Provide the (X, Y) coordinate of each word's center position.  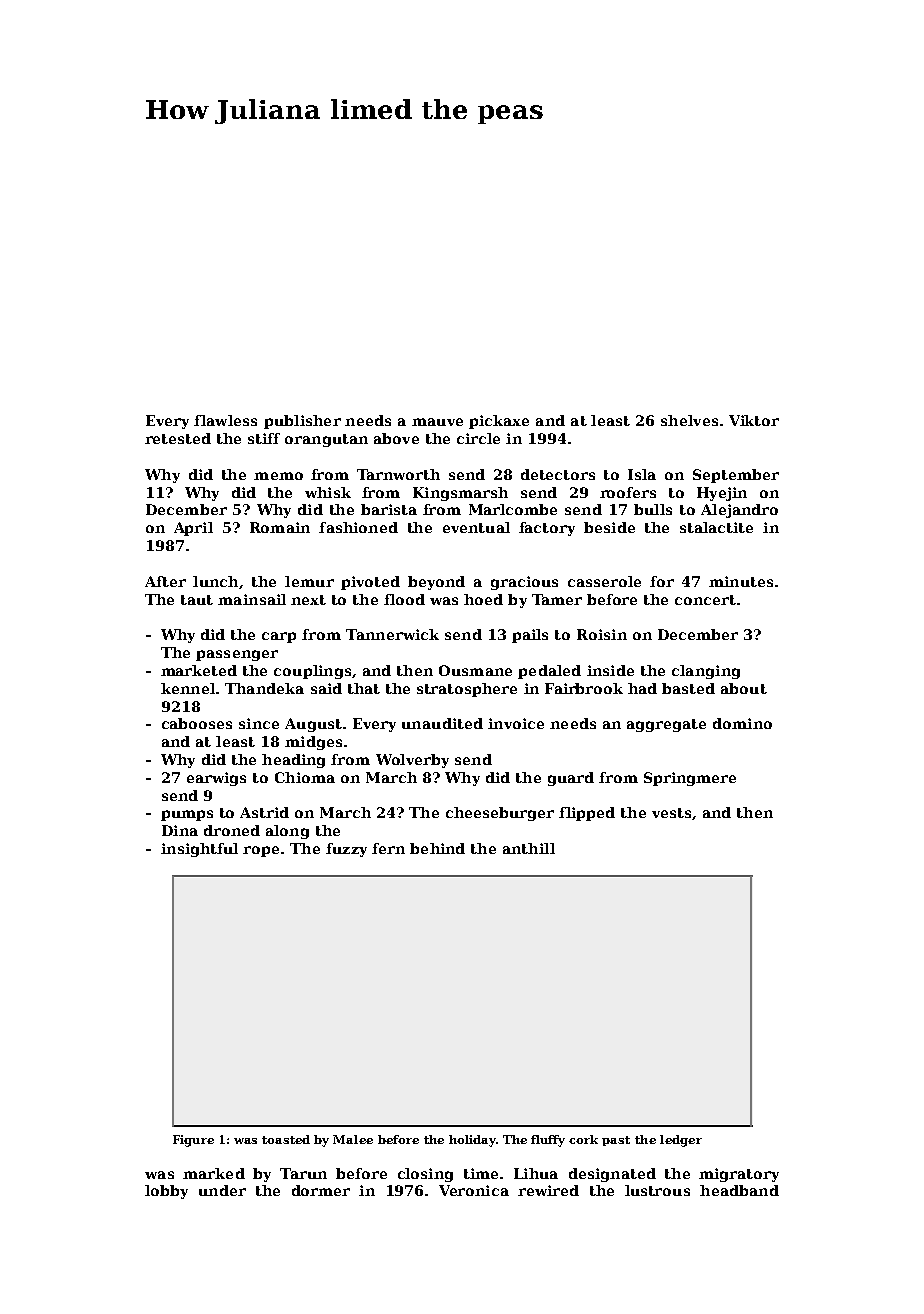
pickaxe (499, 422)
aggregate (666, 725)
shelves (689, 420)
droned (232, 830)
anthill (529, 848)
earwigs (216, 779)
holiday (472, 1141)
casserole (604, 581)
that (364, 688)
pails (530, 636)
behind (437, 848)
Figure (193, 1141)
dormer (321, 1190)
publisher (302, 422)
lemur (309, 581)
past (616, 1141)
